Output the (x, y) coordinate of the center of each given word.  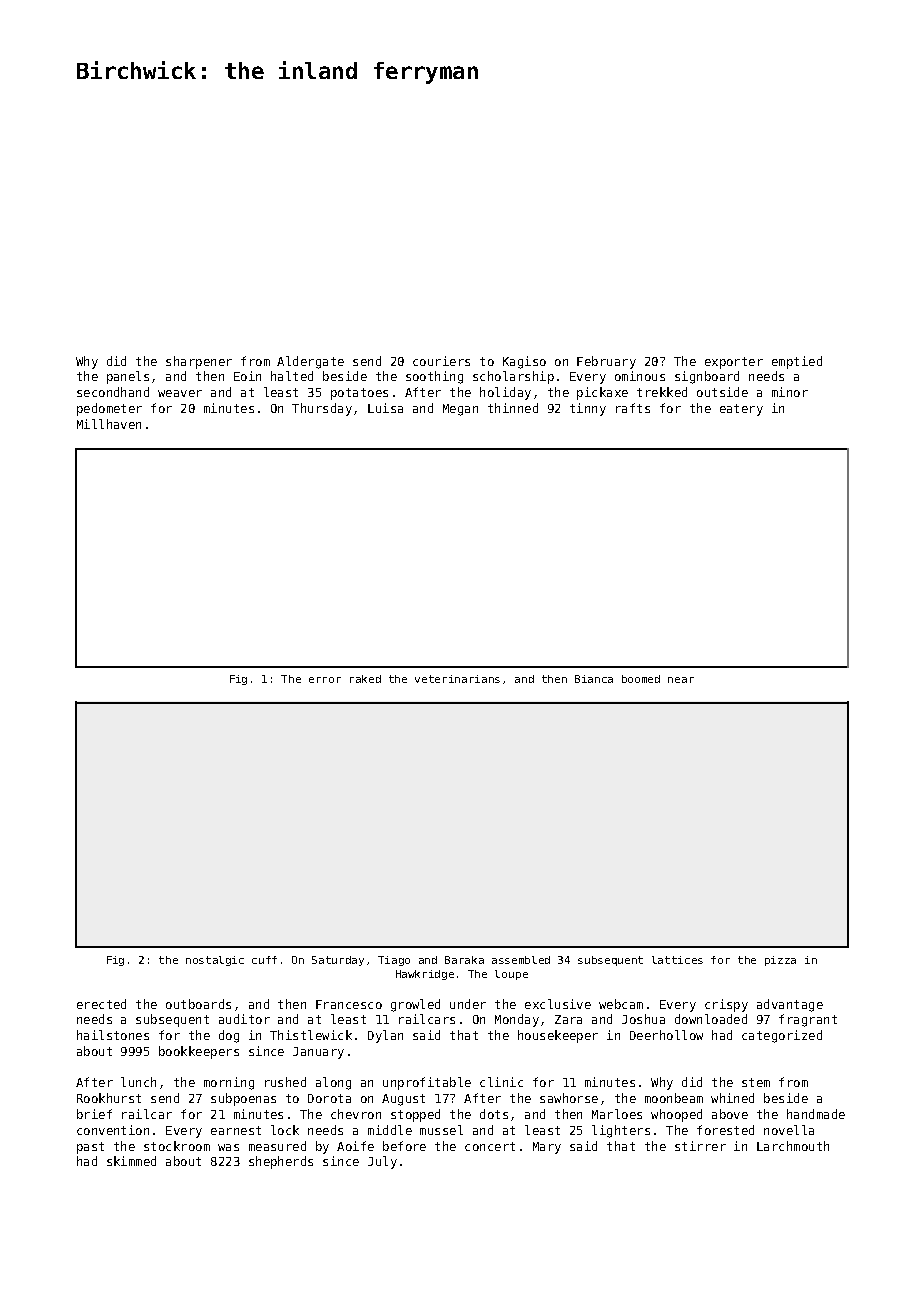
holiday (505, 393)
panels (128, 377)
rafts (633, 408)
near (681, 680)
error (325, 680)
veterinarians (457, 679)
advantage (790, 1005)
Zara (568, 1019)
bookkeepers (199, 1052)
